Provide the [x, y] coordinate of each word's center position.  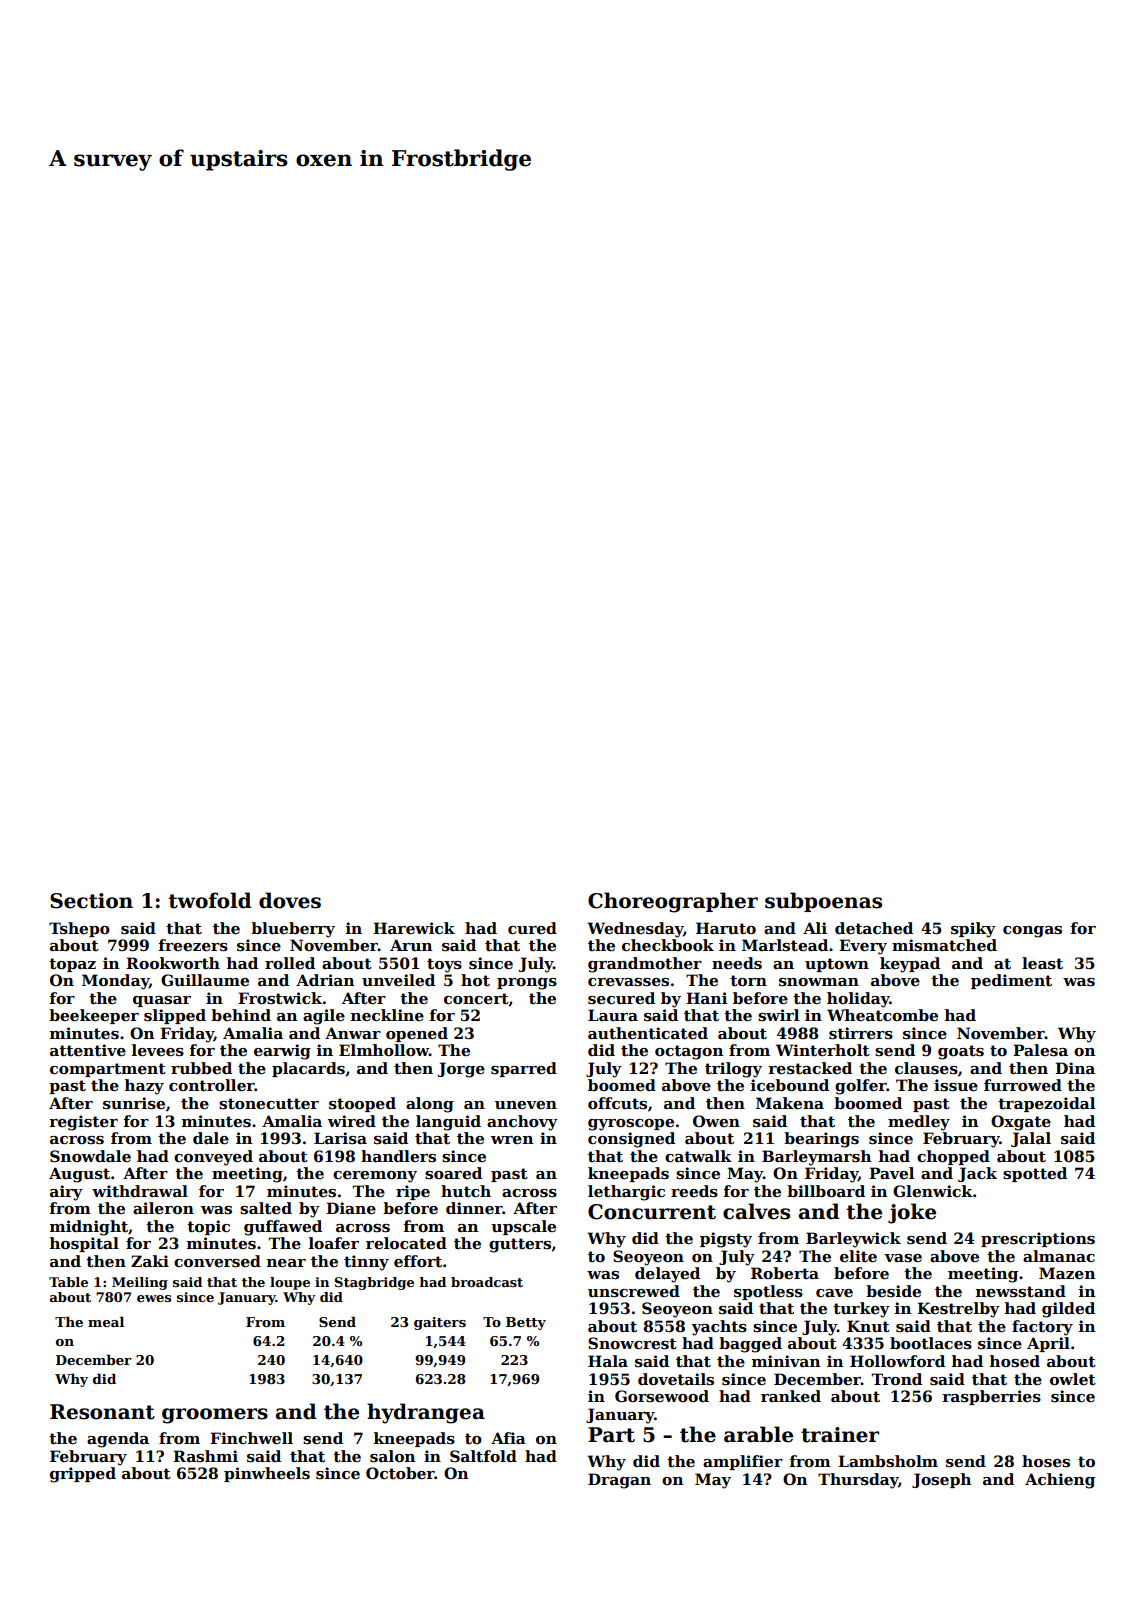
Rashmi [205, 1456]
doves [290, 900]
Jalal [1031, 1139]
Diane [351, 1208]
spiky [973, 930]
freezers [193, 945]
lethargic [626, 1193]
